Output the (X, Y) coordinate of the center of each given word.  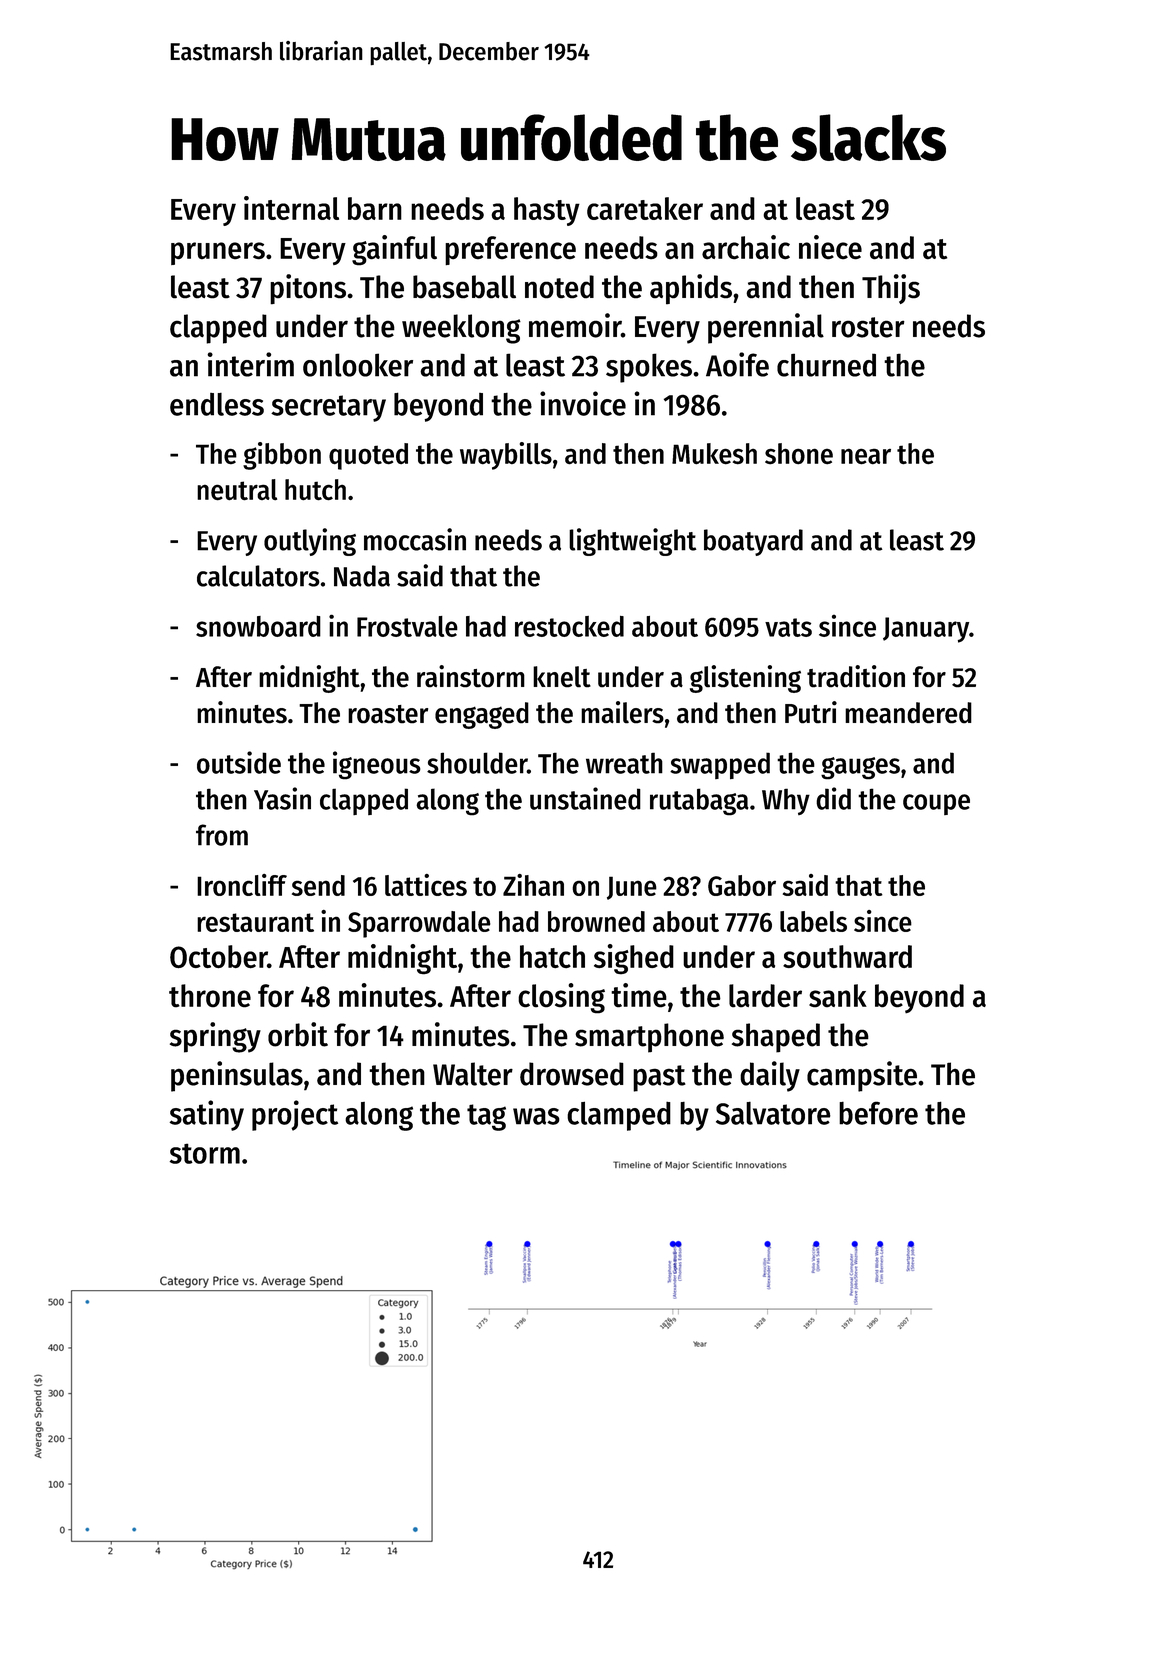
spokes (649, 368)
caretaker (645, 208)
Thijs (891, 289)
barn (375, 208)
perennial (766, 328)
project (295, 1115)
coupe (936, 804)
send (318, 885)
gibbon (282, 456)
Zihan (533, 885)
